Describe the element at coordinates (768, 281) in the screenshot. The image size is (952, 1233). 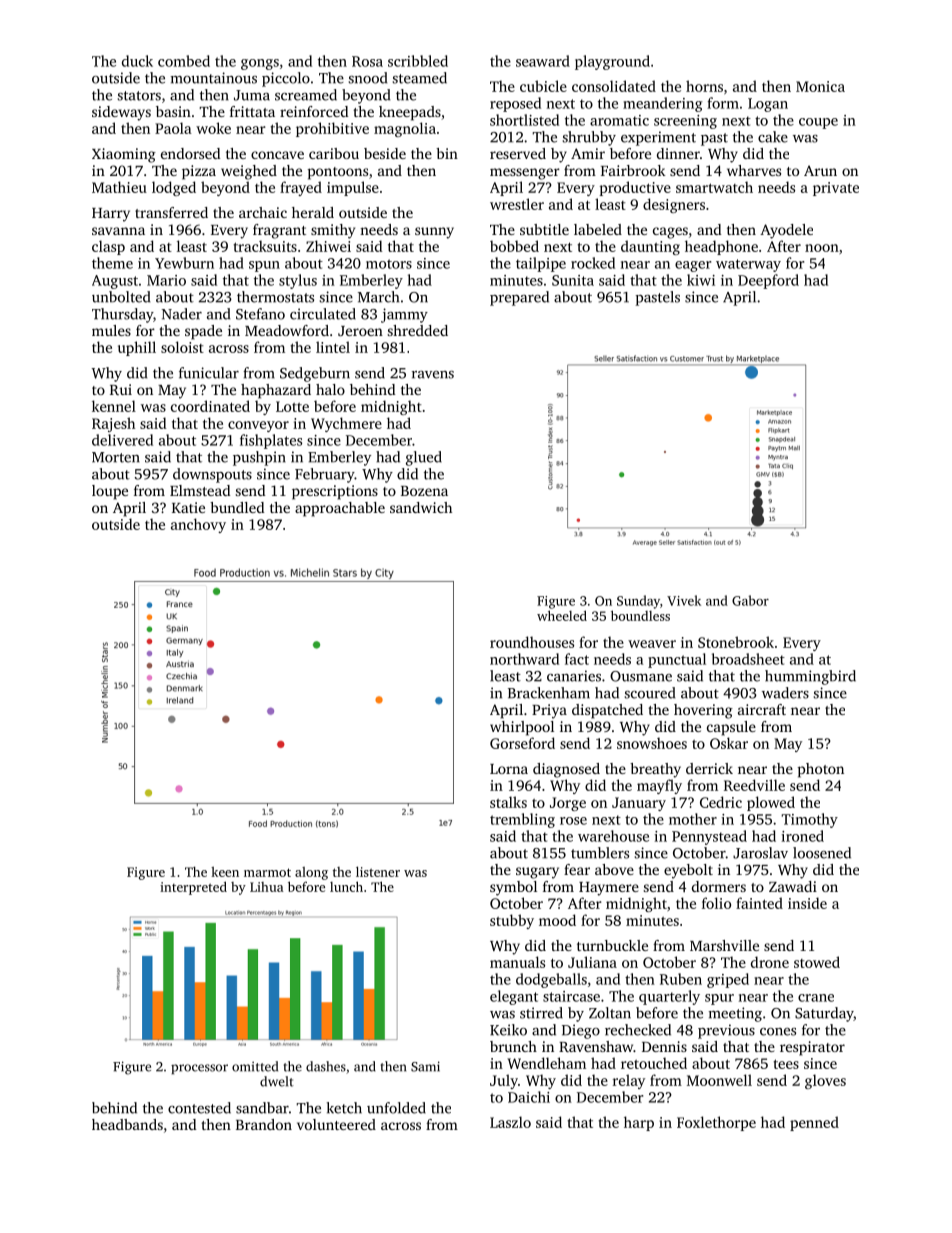
I see `Deepford` at that location.
